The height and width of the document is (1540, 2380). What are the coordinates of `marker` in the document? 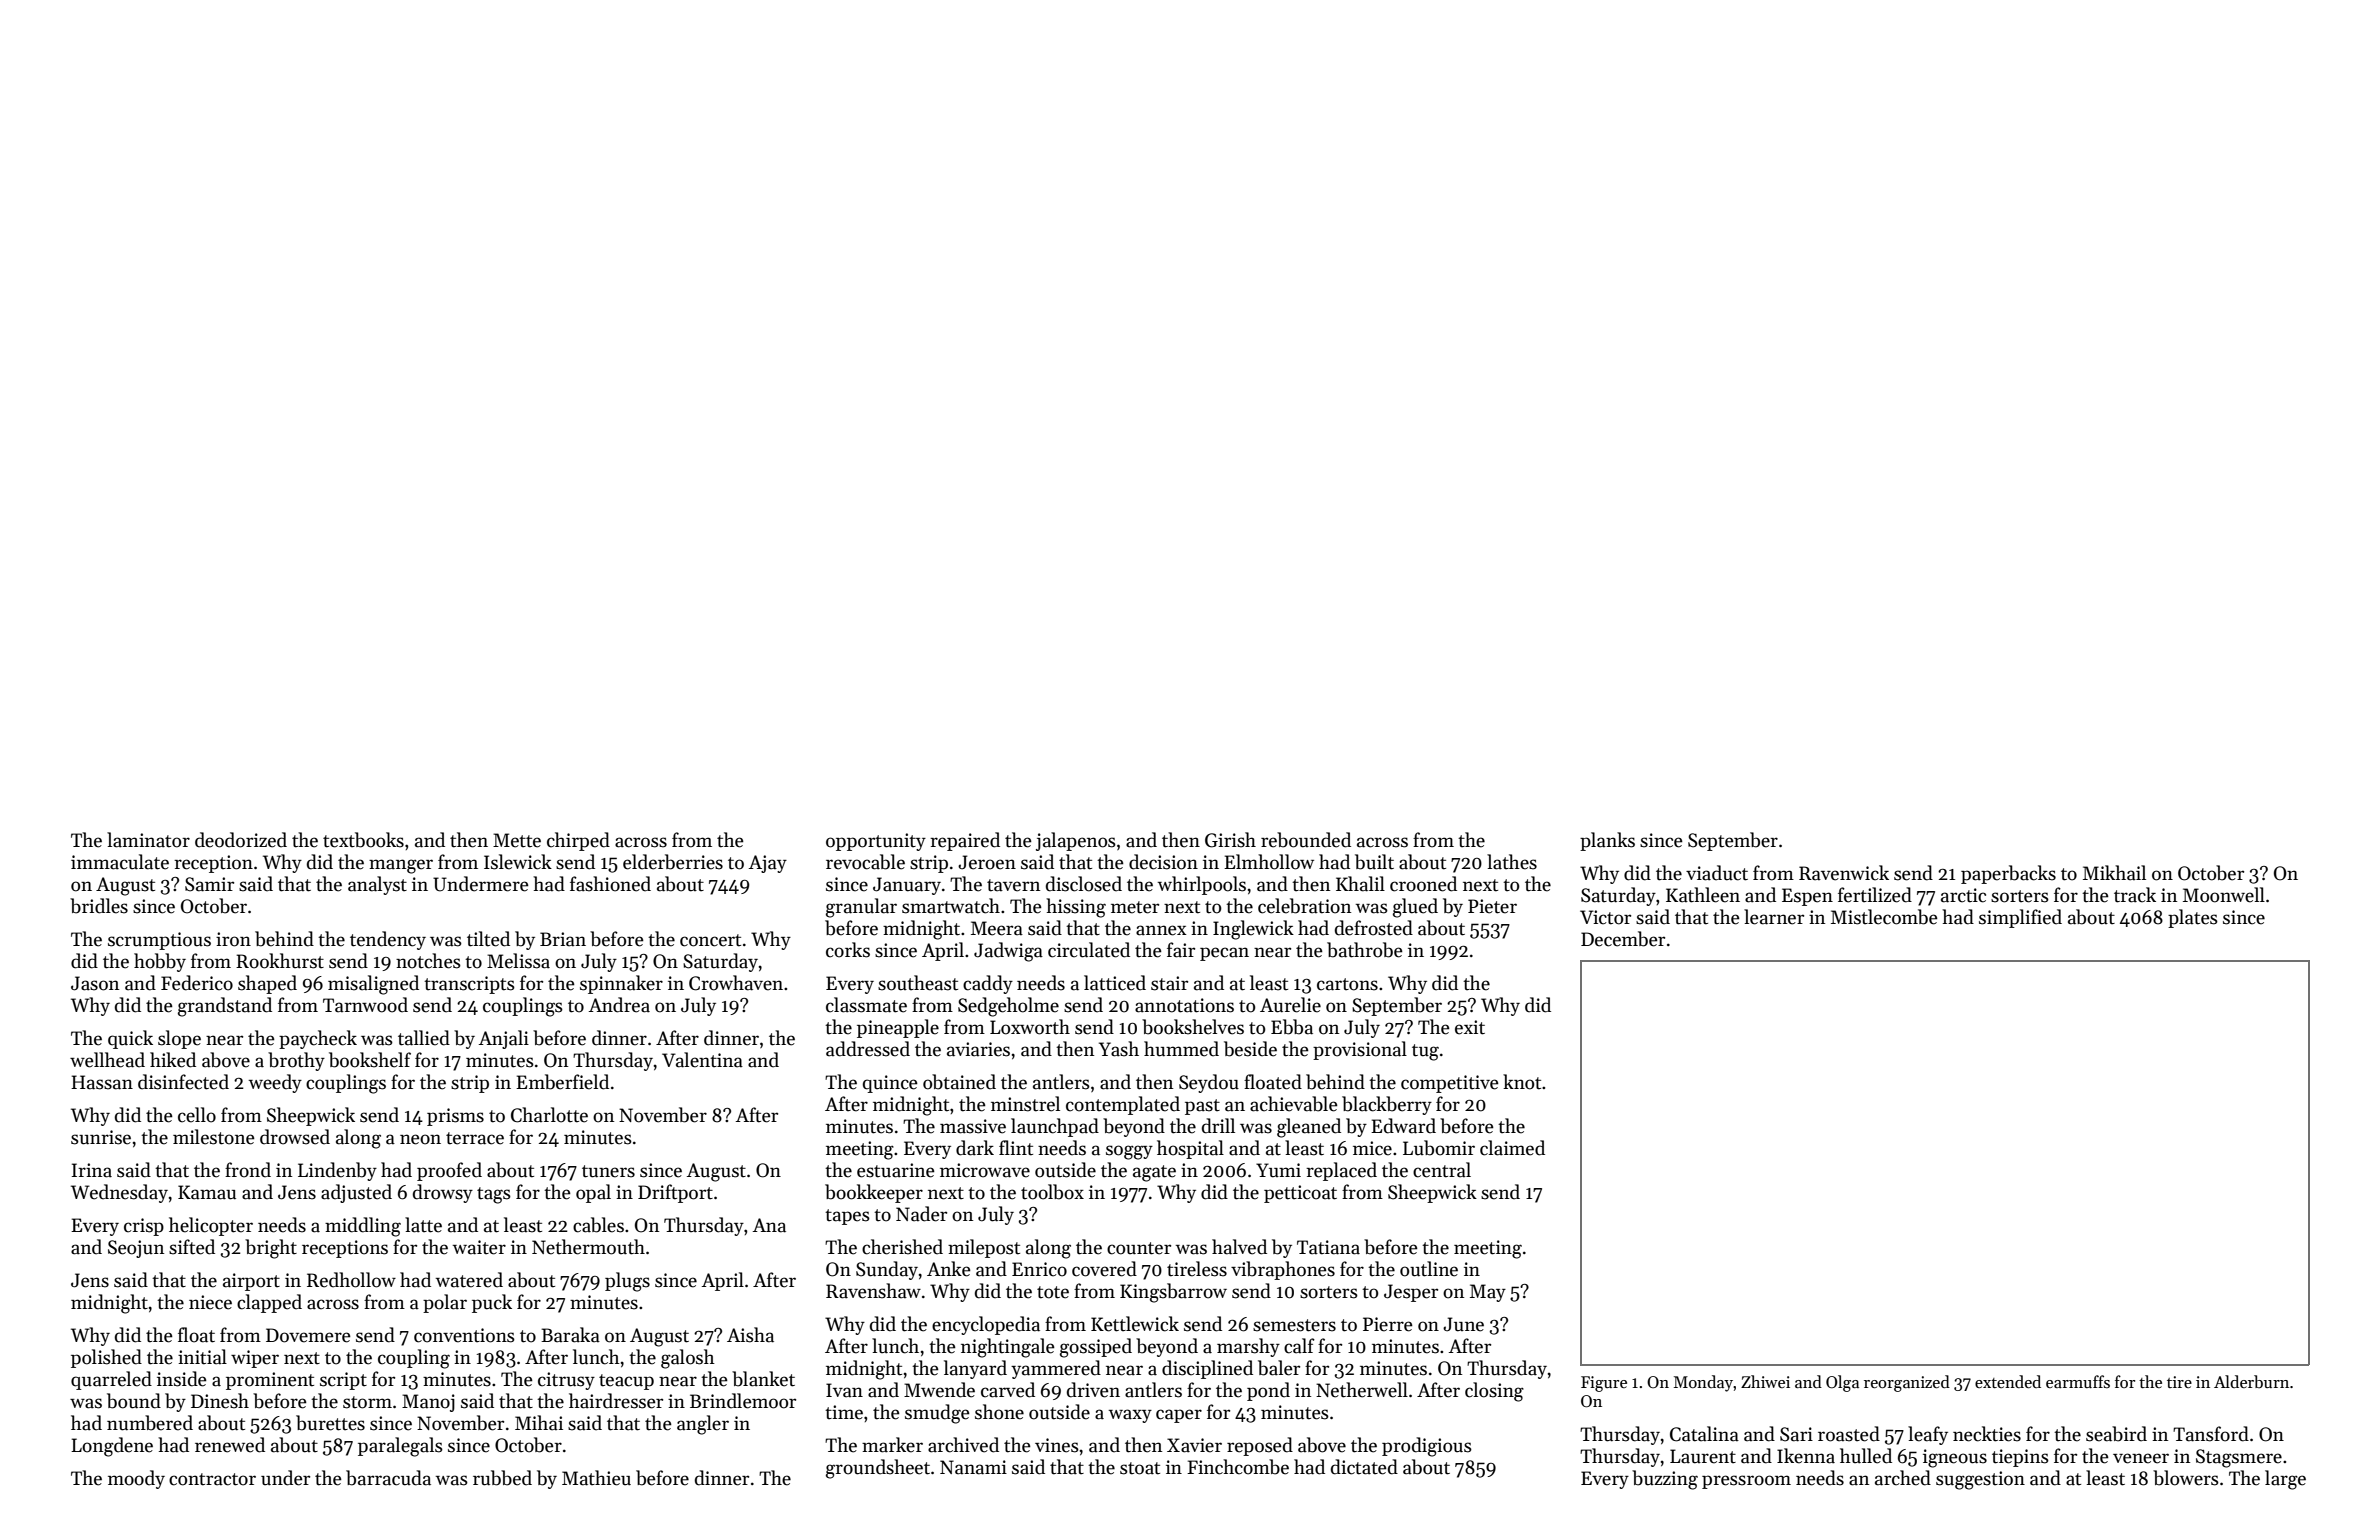 It's located at (892, 1445).
